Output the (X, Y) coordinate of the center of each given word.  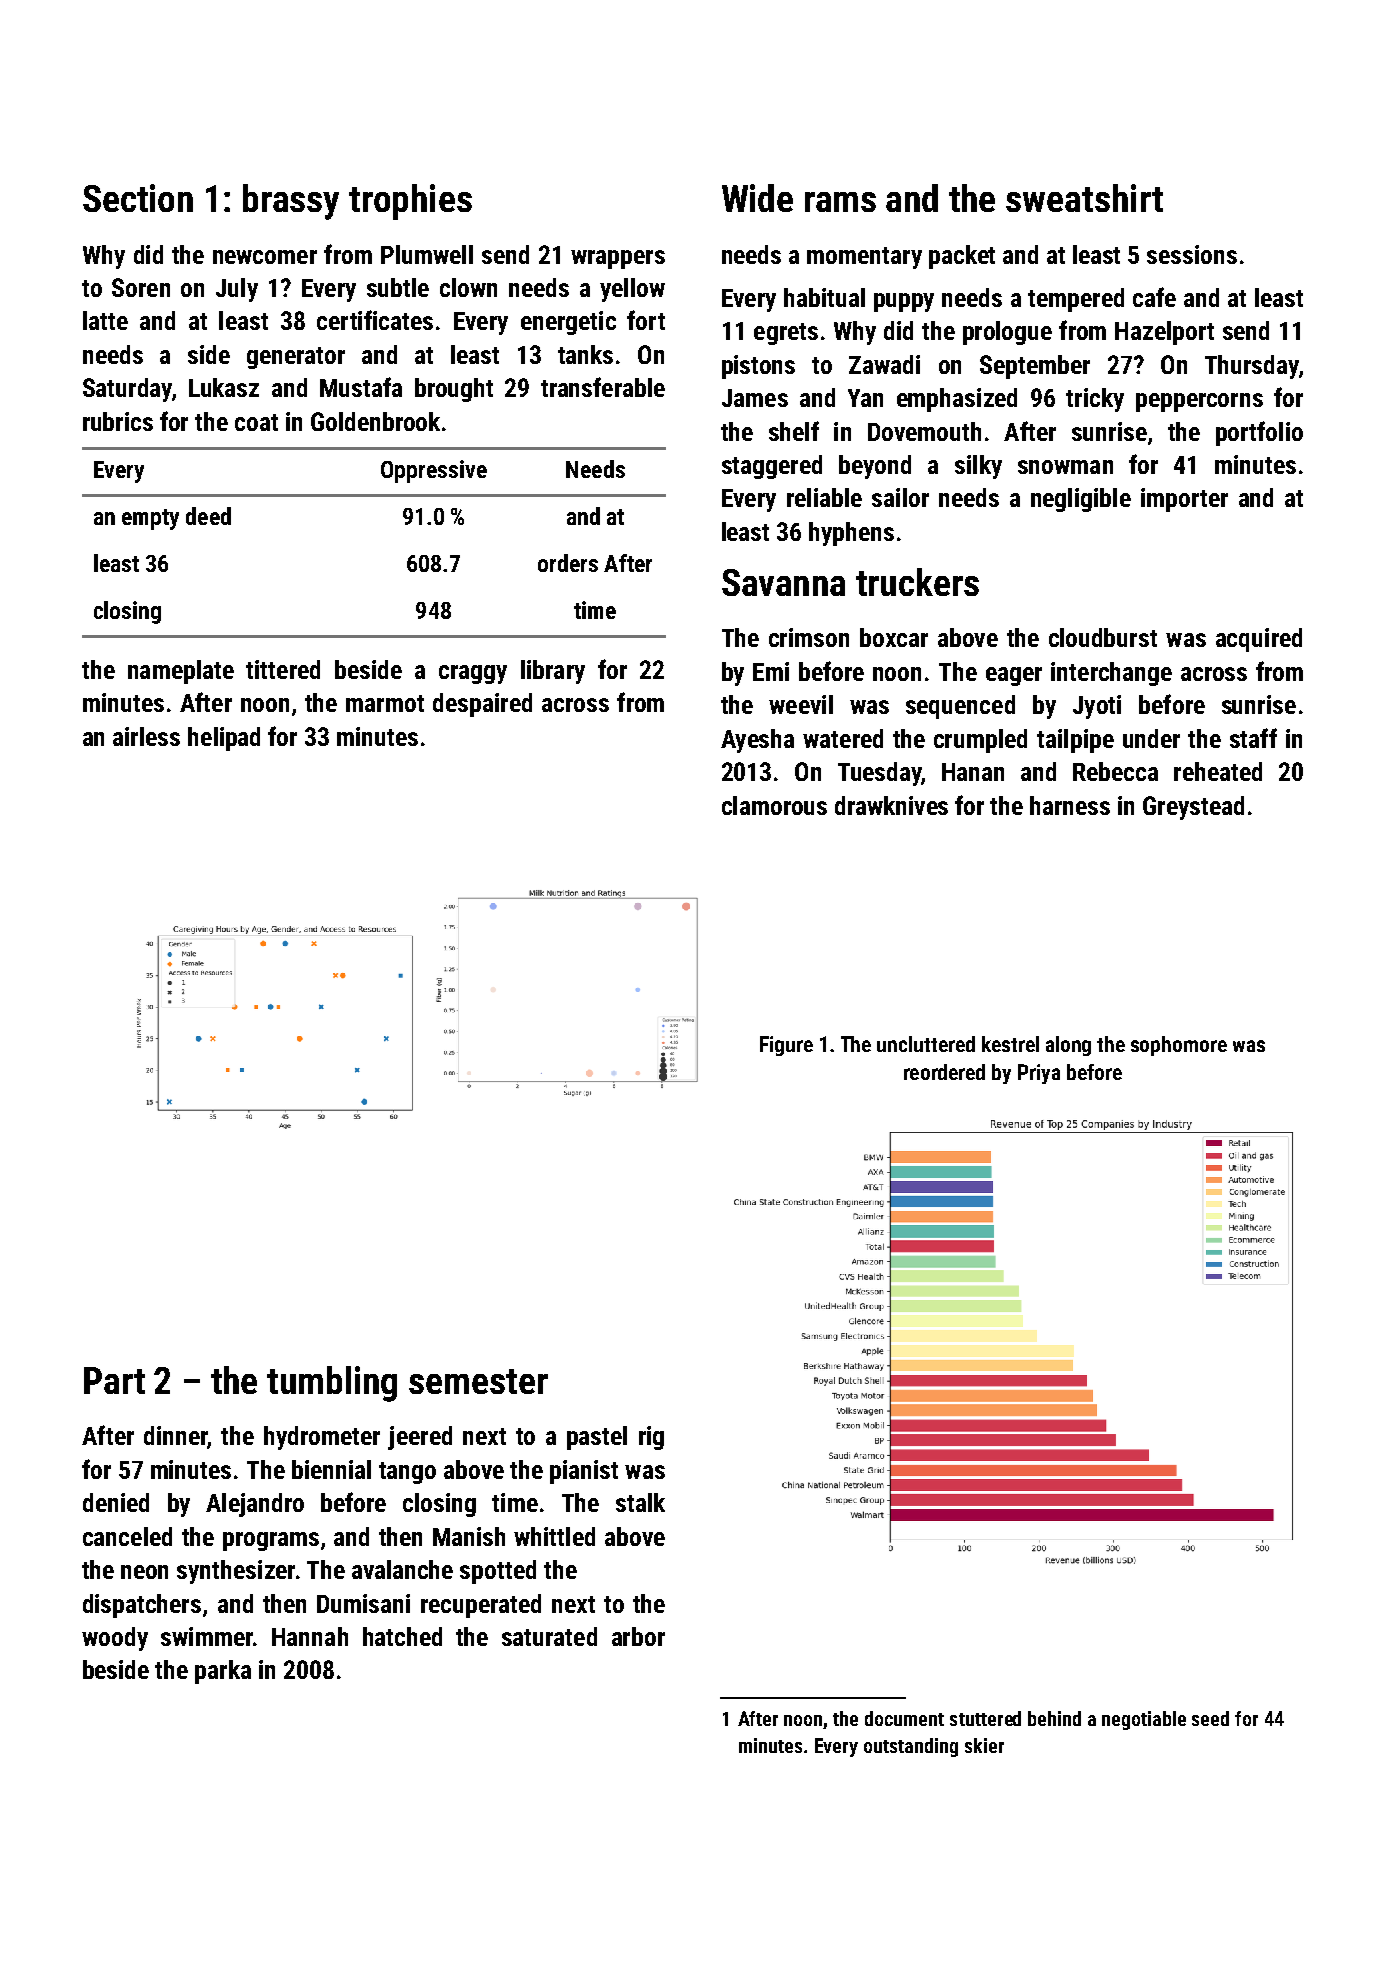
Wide (757, 198)
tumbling (332, 1384)
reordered (944, 1072)
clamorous (774, 805)
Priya (1039, 1074)
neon (144, 1572)
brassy (291, 202)
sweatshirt (1084, 198)
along (1068, 1046)
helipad (224, 739)
